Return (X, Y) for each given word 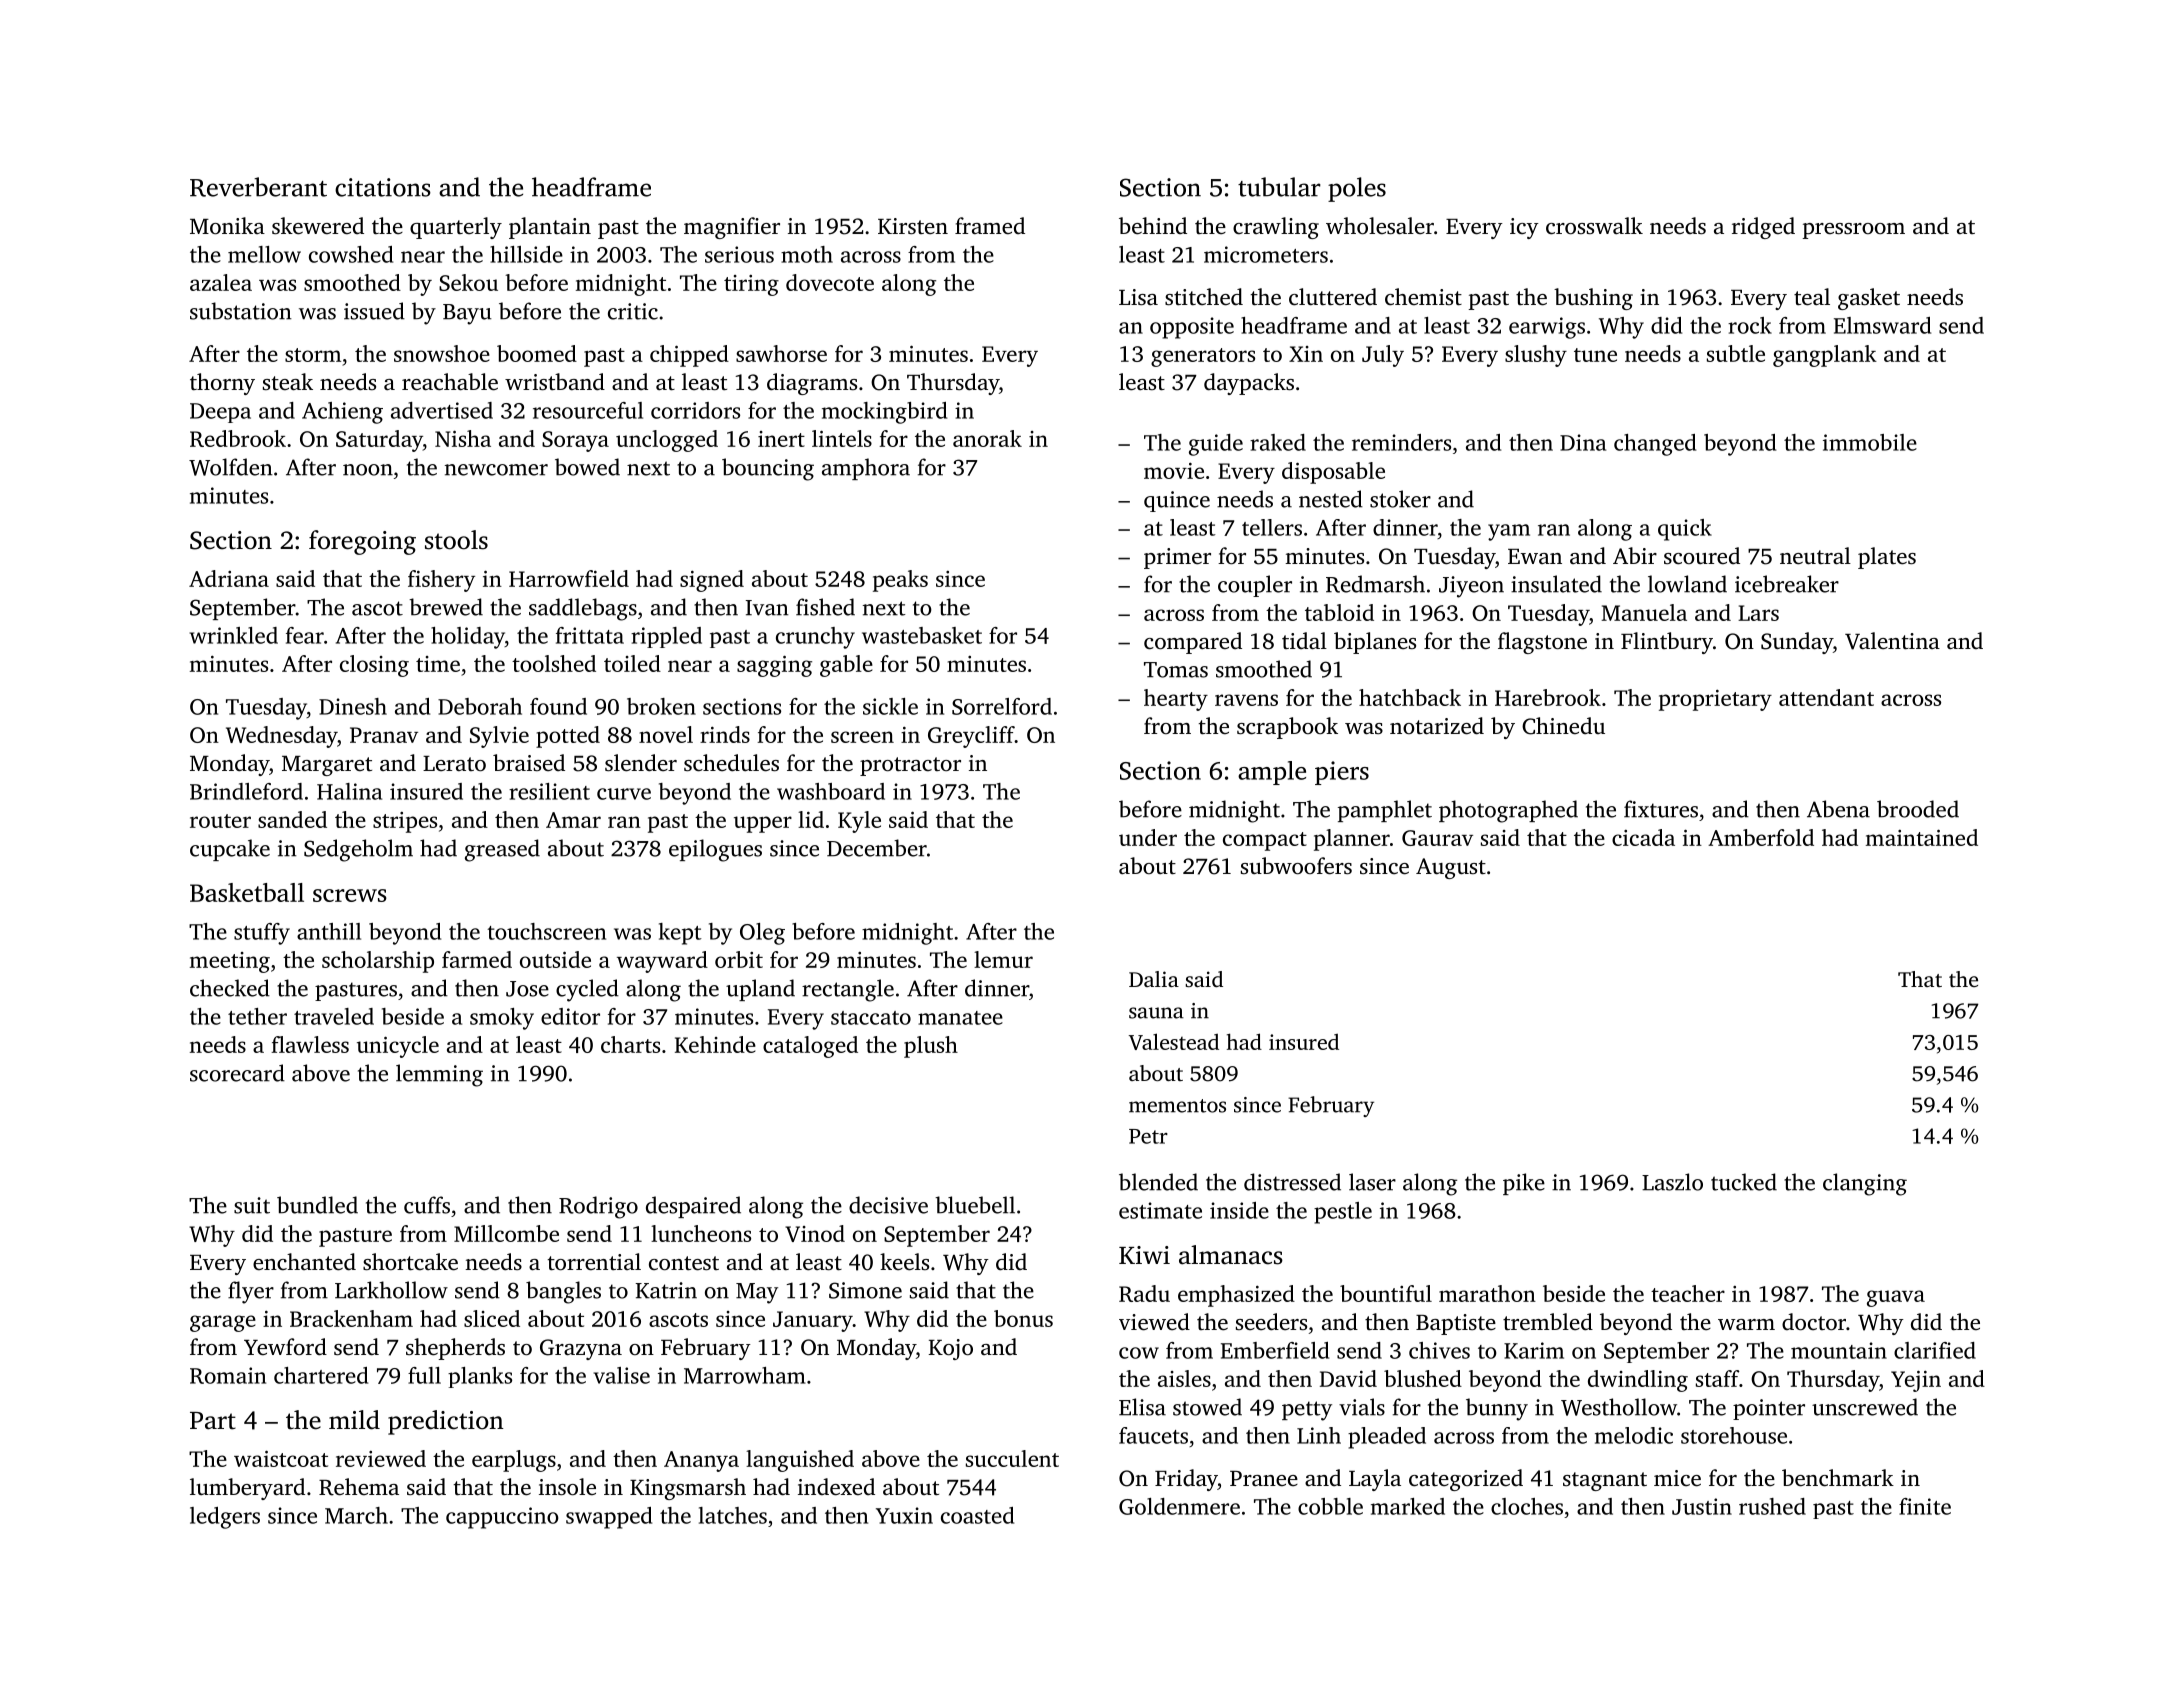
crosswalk (1594, 226)
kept (680, 934)
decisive (888, 1205)
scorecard (237, 1073)
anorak (987, 438)
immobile (1870, 442)
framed (990, 225)
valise (621, 1375)
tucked (1744, 1182)
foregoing (362, 542)
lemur (1003, 959)
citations (383, 187)
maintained (1922, 837)
